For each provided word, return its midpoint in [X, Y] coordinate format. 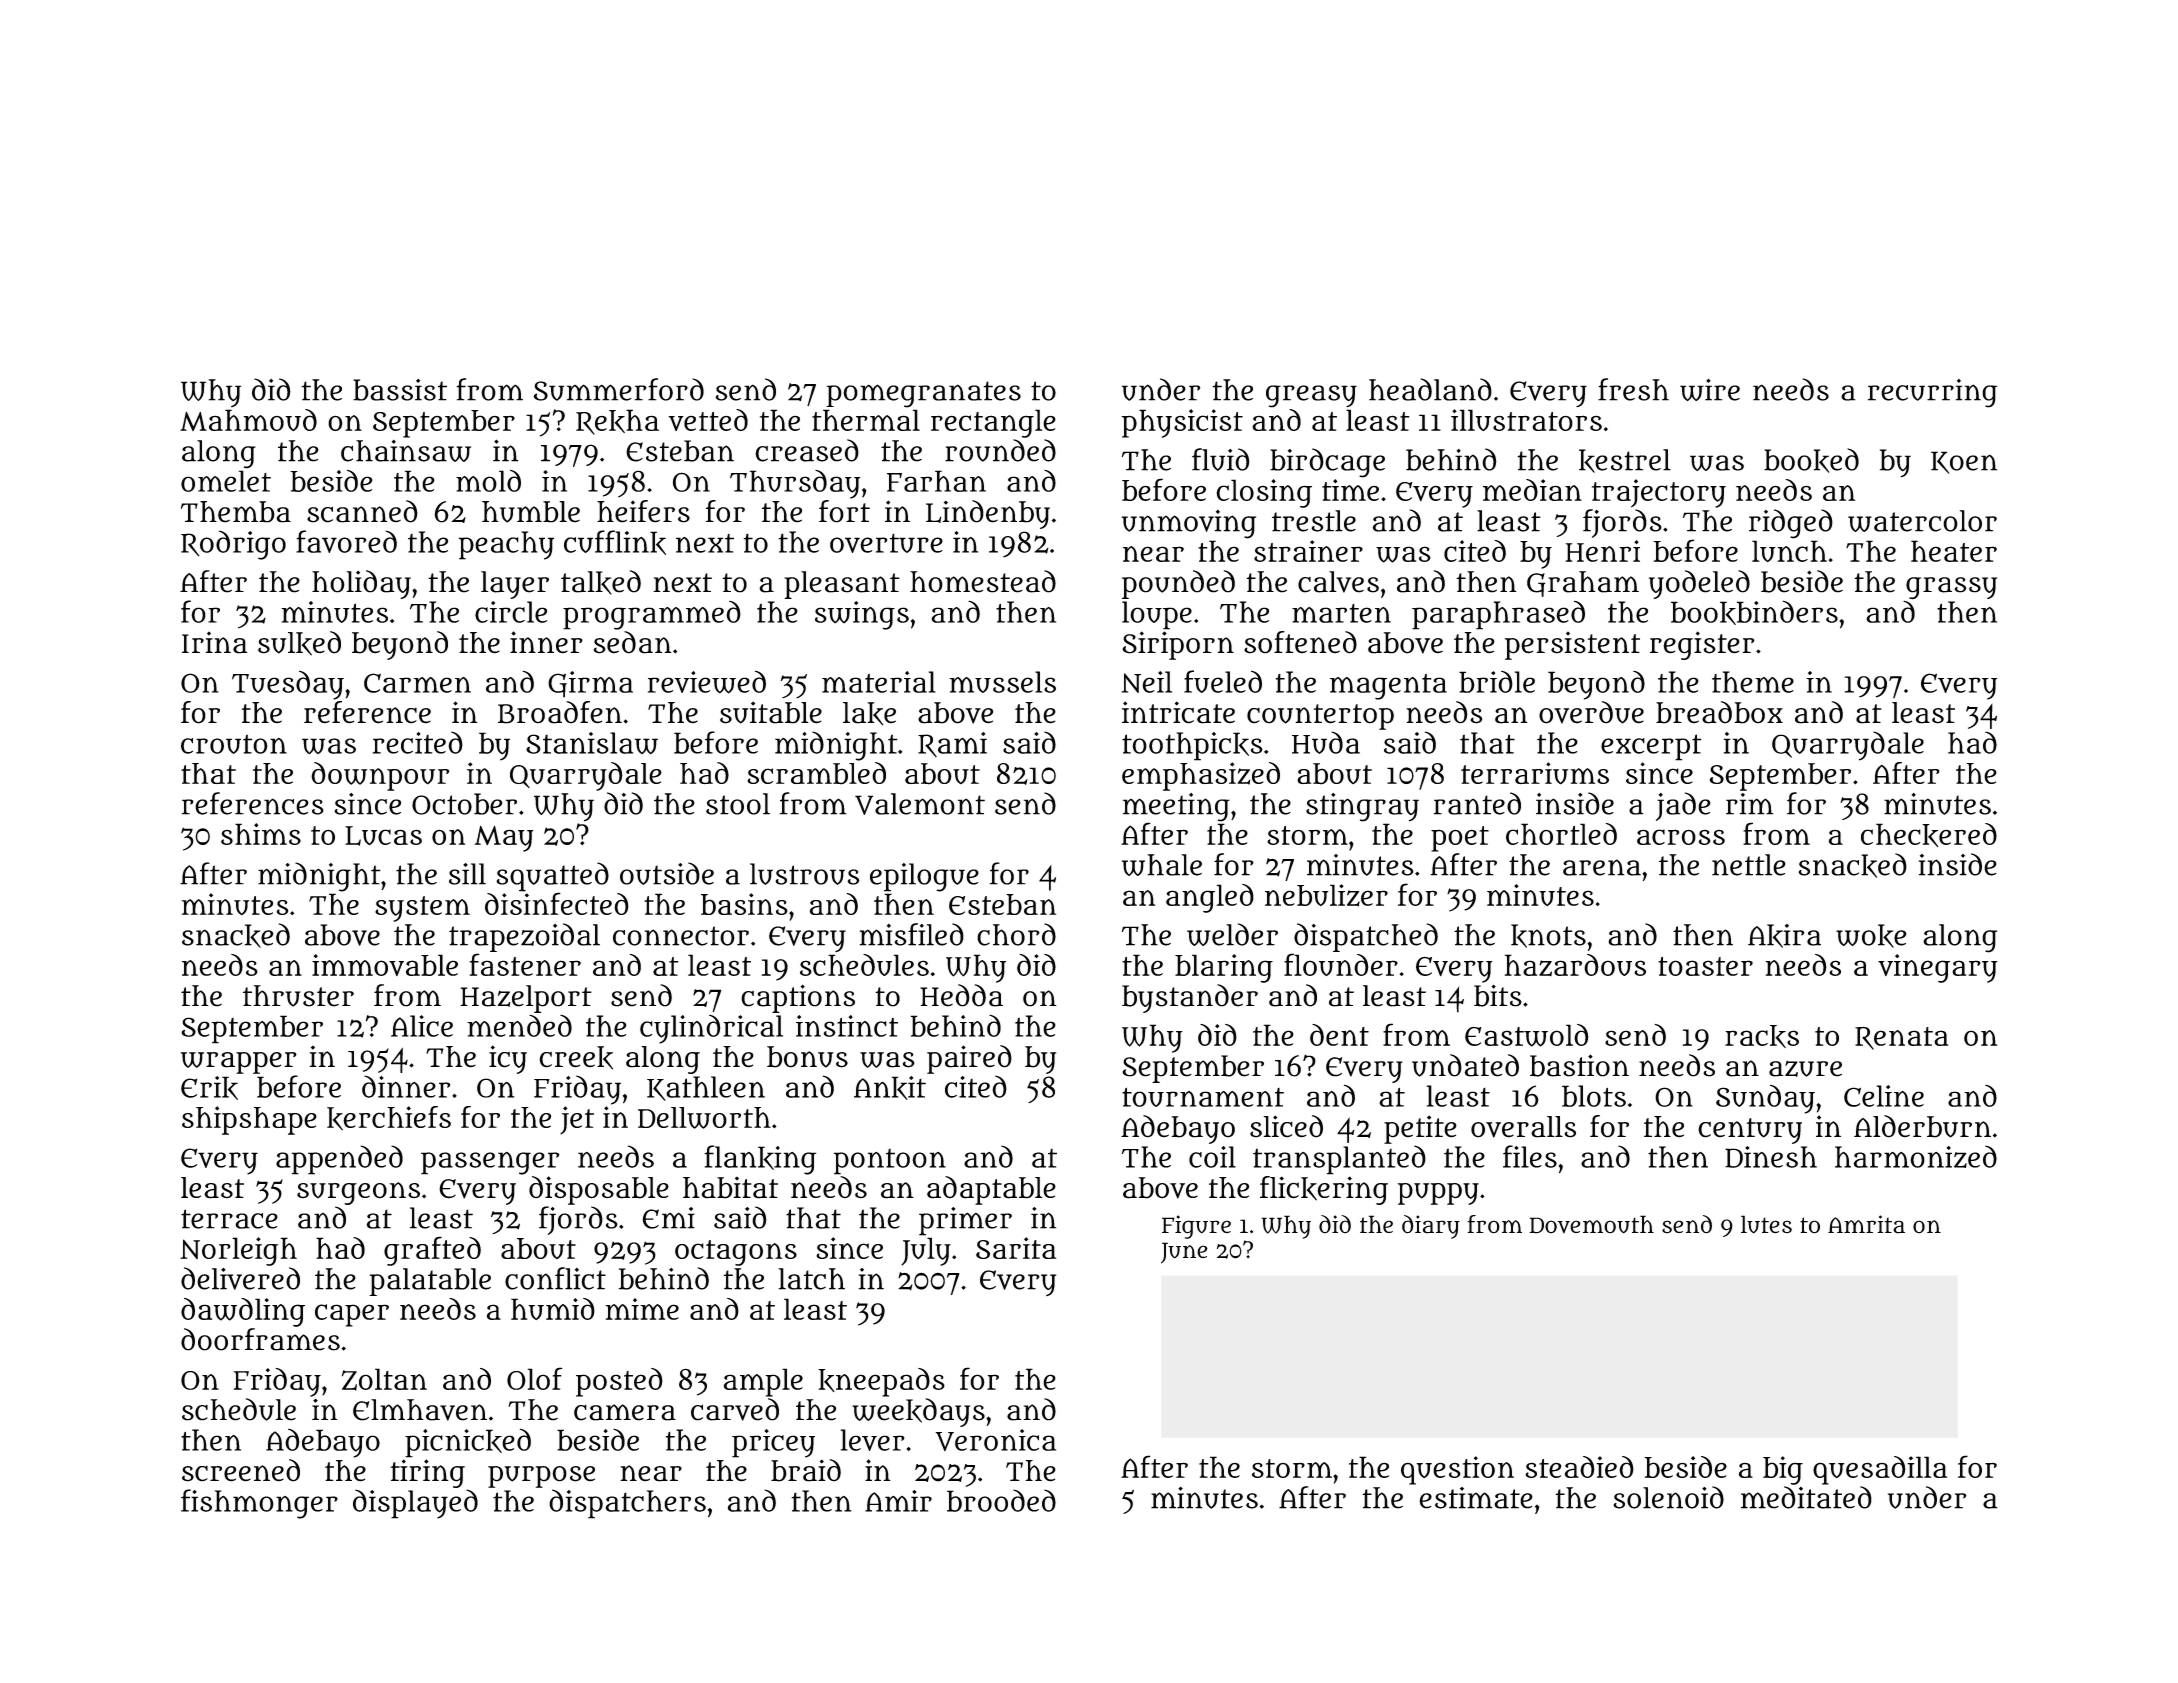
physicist [1182, 423]
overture [886, 543]
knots [1548, 936]
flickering [1324, 1190]
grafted [432, 1251]
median [1532, 490]
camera [625, 1412]
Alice [422, 1026]
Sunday [1765, 1099]
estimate [1476, 1498]
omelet [226, 481]
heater [1954, 551]
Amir [898, 1501]
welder [1232, 934]
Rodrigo [233, 545]
